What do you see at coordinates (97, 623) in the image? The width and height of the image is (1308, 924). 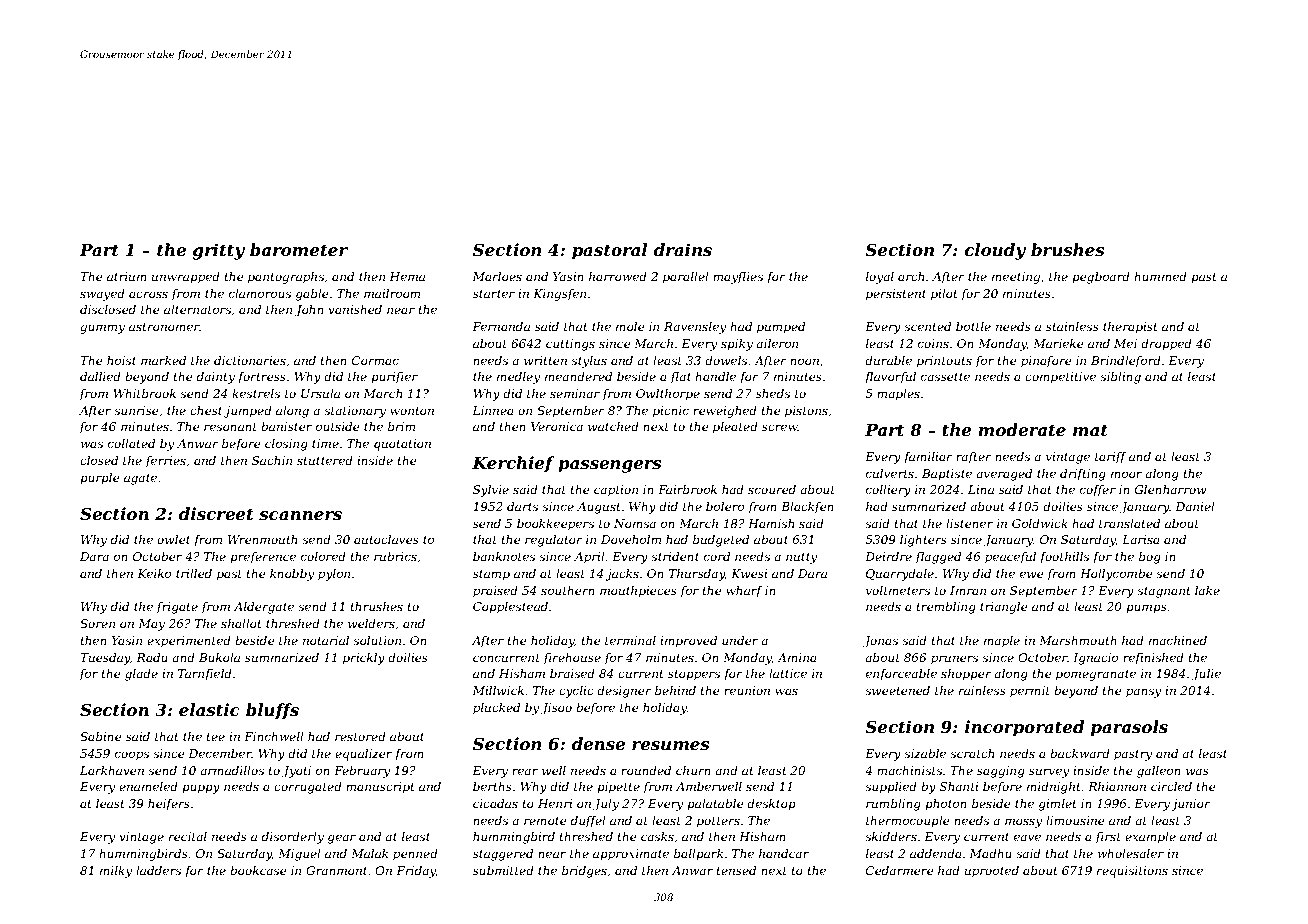 I see `Soren` at bounding box center [97, 623].
